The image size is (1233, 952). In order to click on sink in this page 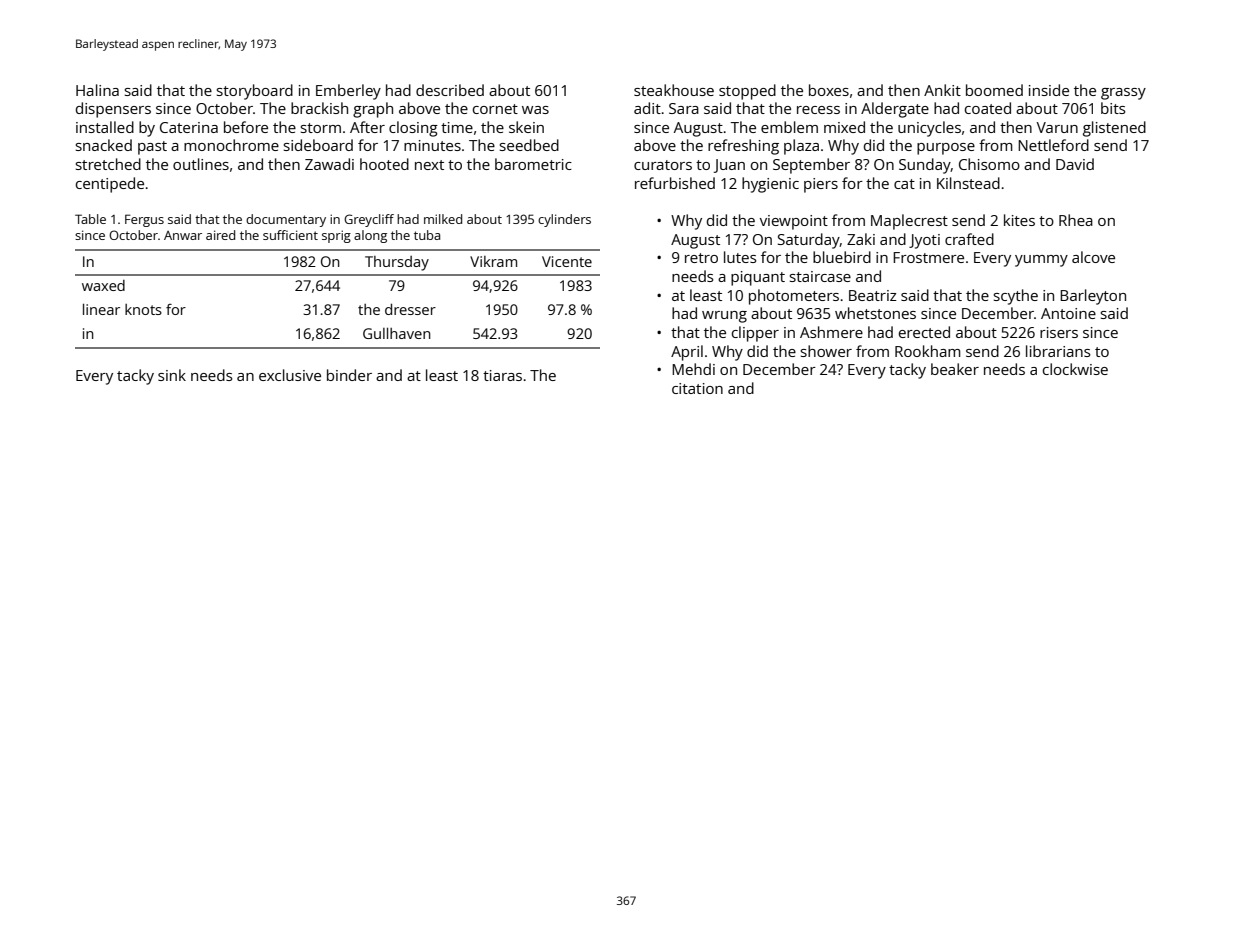, I will do `click(172, 375)`.
